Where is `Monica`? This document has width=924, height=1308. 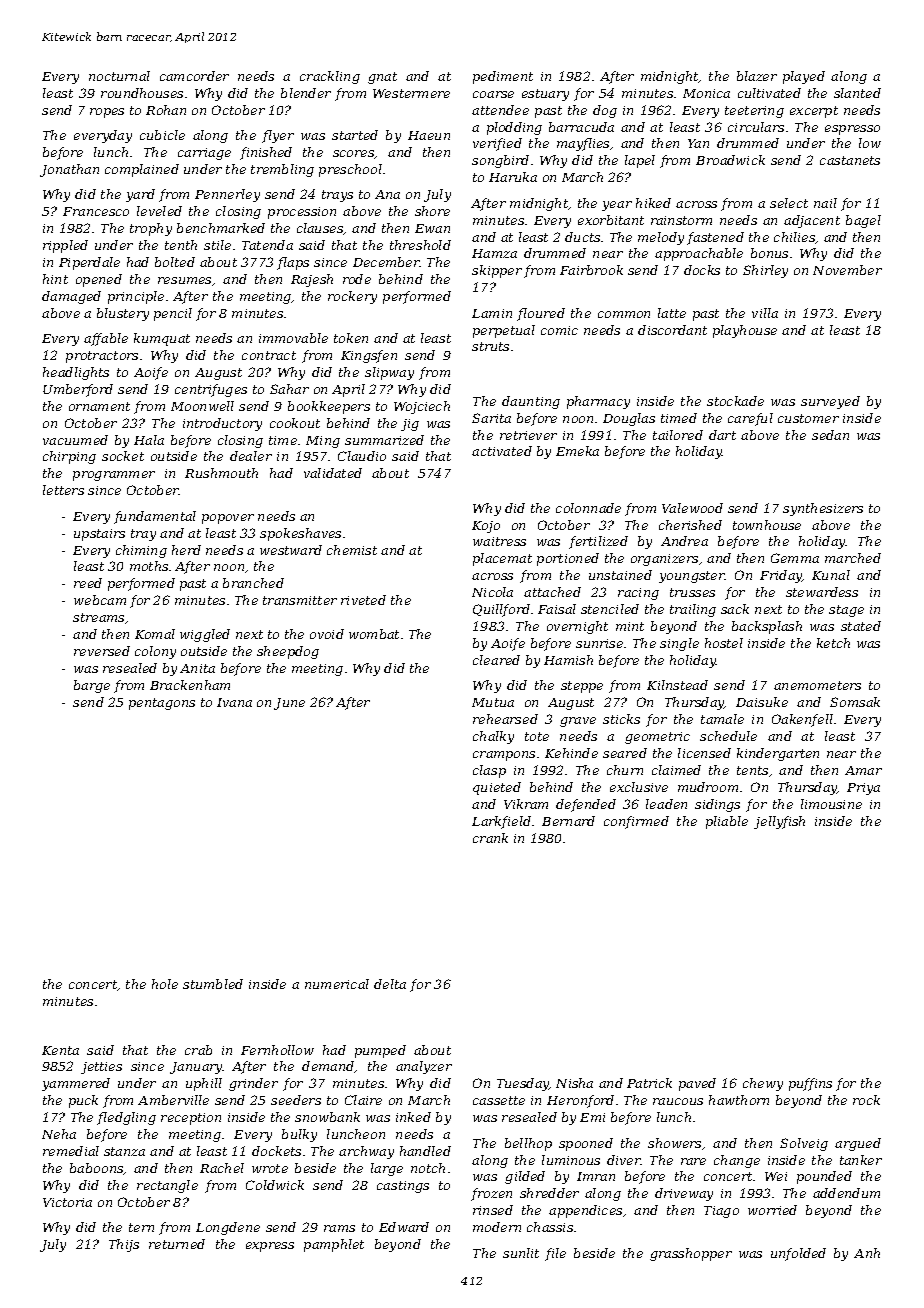 Monica is located at coordinates (706, 93).
